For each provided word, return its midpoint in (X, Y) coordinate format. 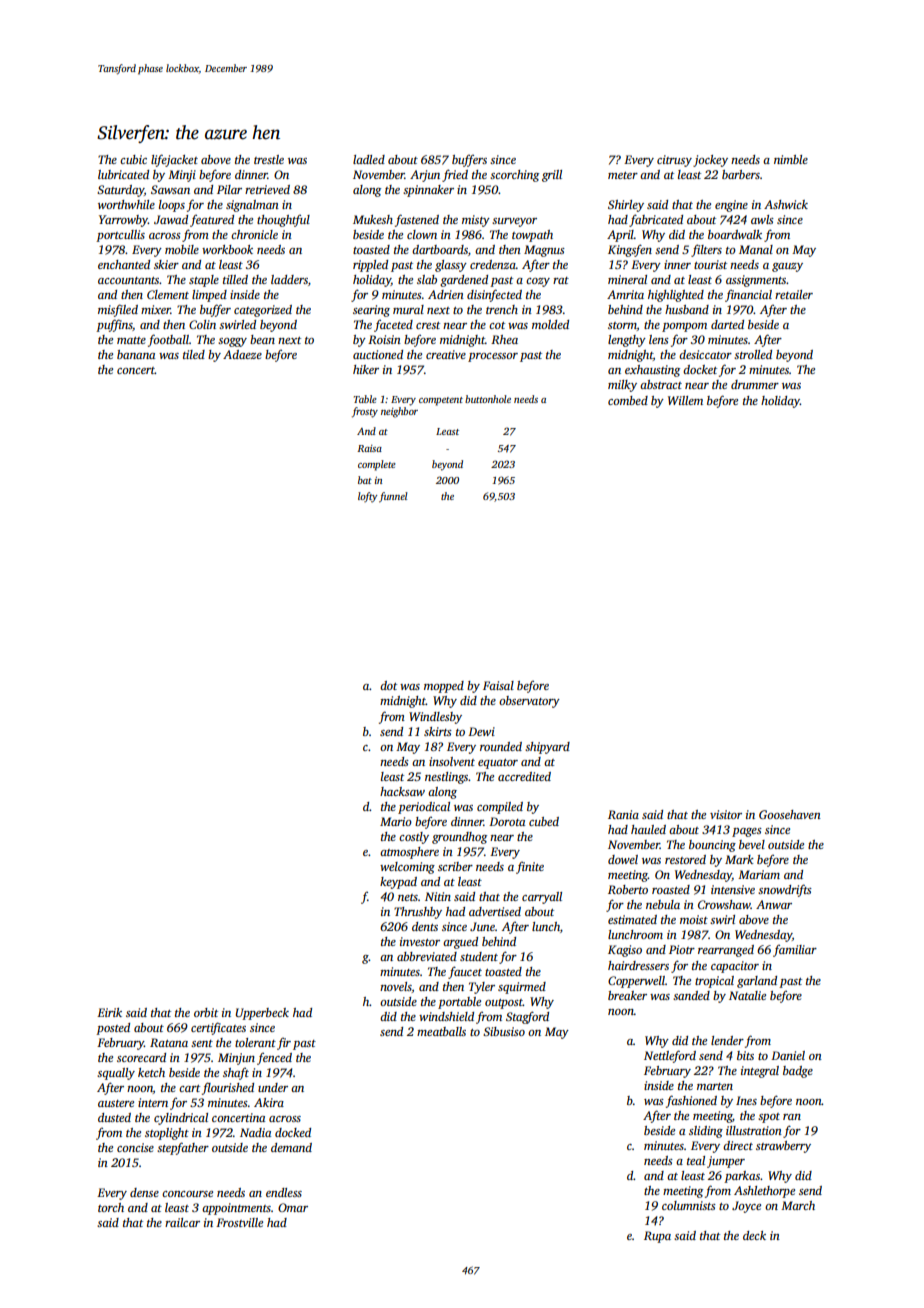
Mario (396, 821)
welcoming (407, 868)
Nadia (255, 1132)
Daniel (788, 1055)
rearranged (726, 951)
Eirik (109, 1012)
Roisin (384, 339)
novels (396, 986)
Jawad (171, 219)
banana (136, 354)
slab (427, 279)
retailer (794, 294)
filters (706, 250)
